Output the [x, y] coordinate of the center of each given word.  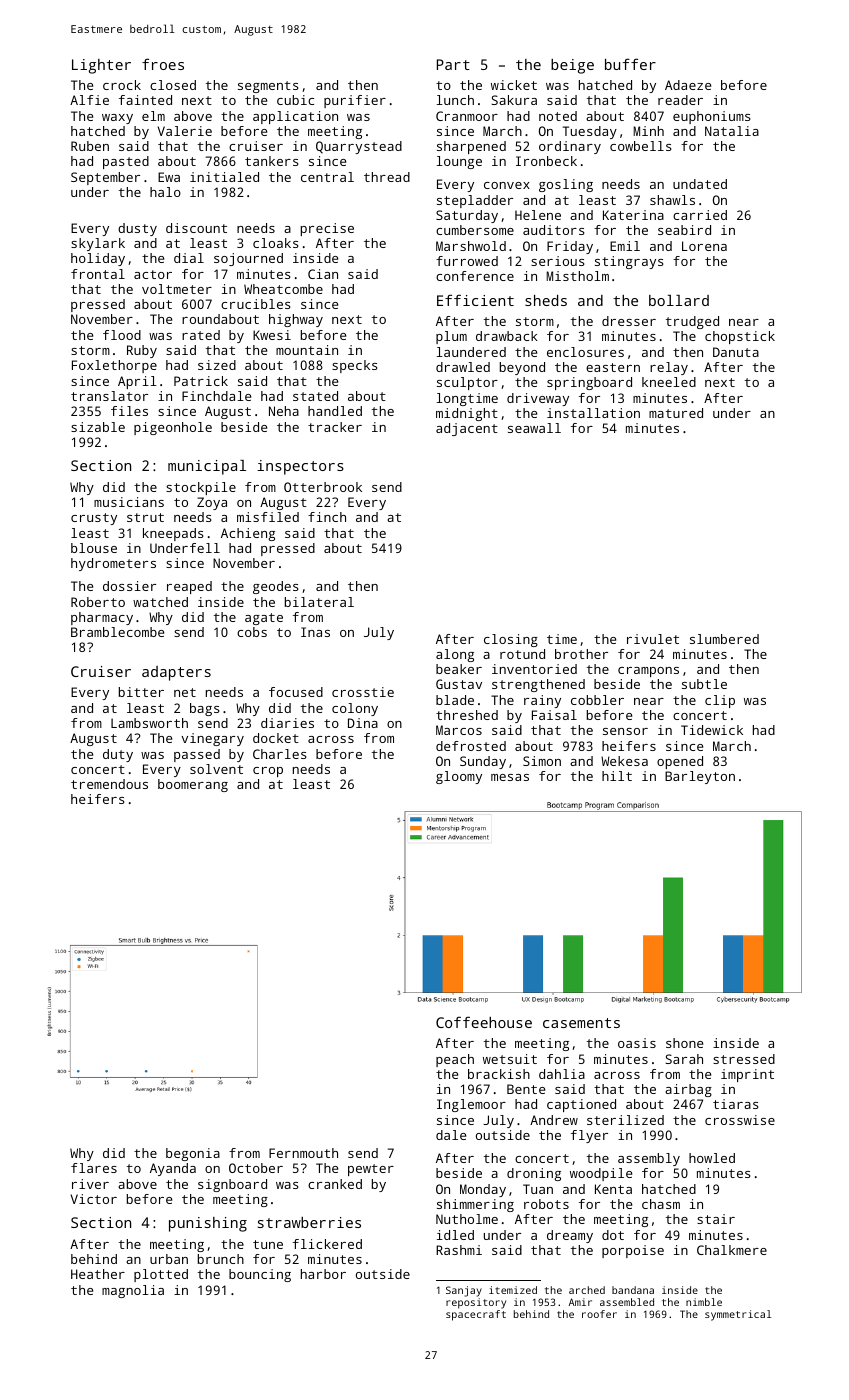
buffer [630, 64]
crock [122, 85]
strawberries [309, 1222]
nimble [704, 1302]
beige [572, 66]
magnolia [133, 1291]
